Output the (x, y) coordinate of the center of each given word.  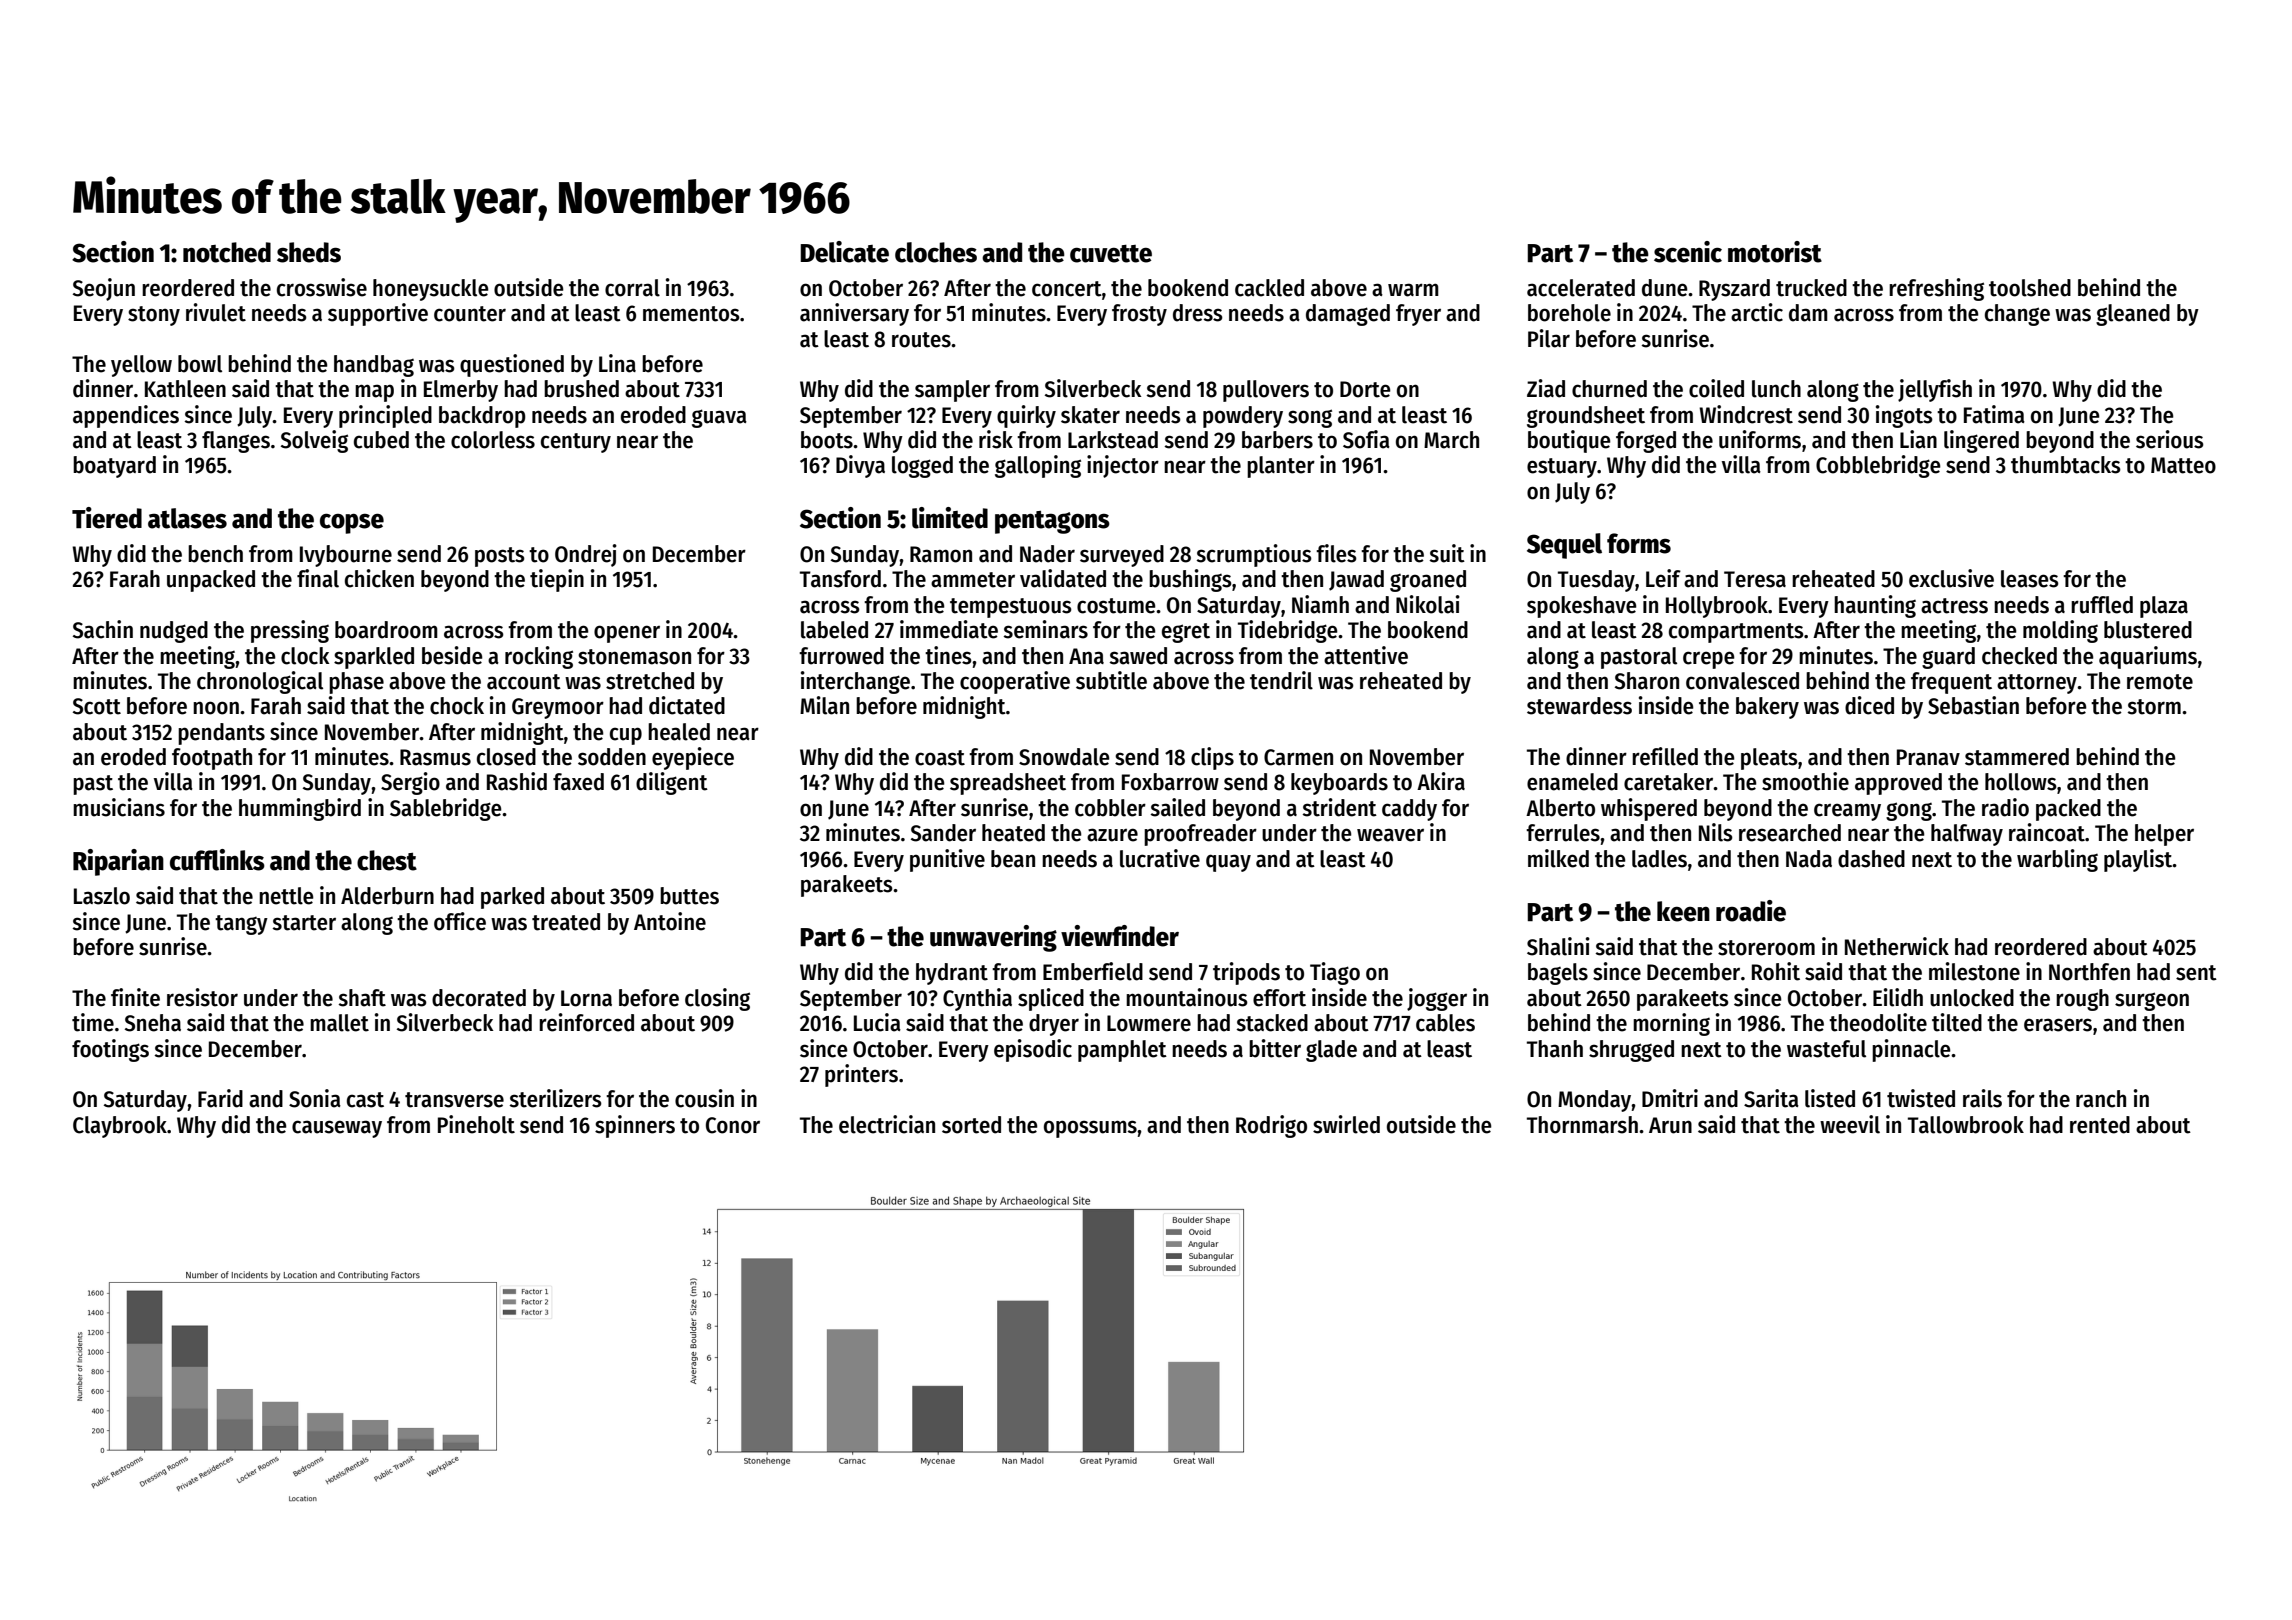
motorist (1775, 252)
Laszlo (102, 896)
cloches (936, 252)
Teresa (1755, 579)
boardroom (386, 630)
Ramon (941, 554)
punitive (947, 860)
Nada (1809, 859)
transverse (454, 1100)
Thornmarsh (1582, 1125)
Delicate (844, 252)
